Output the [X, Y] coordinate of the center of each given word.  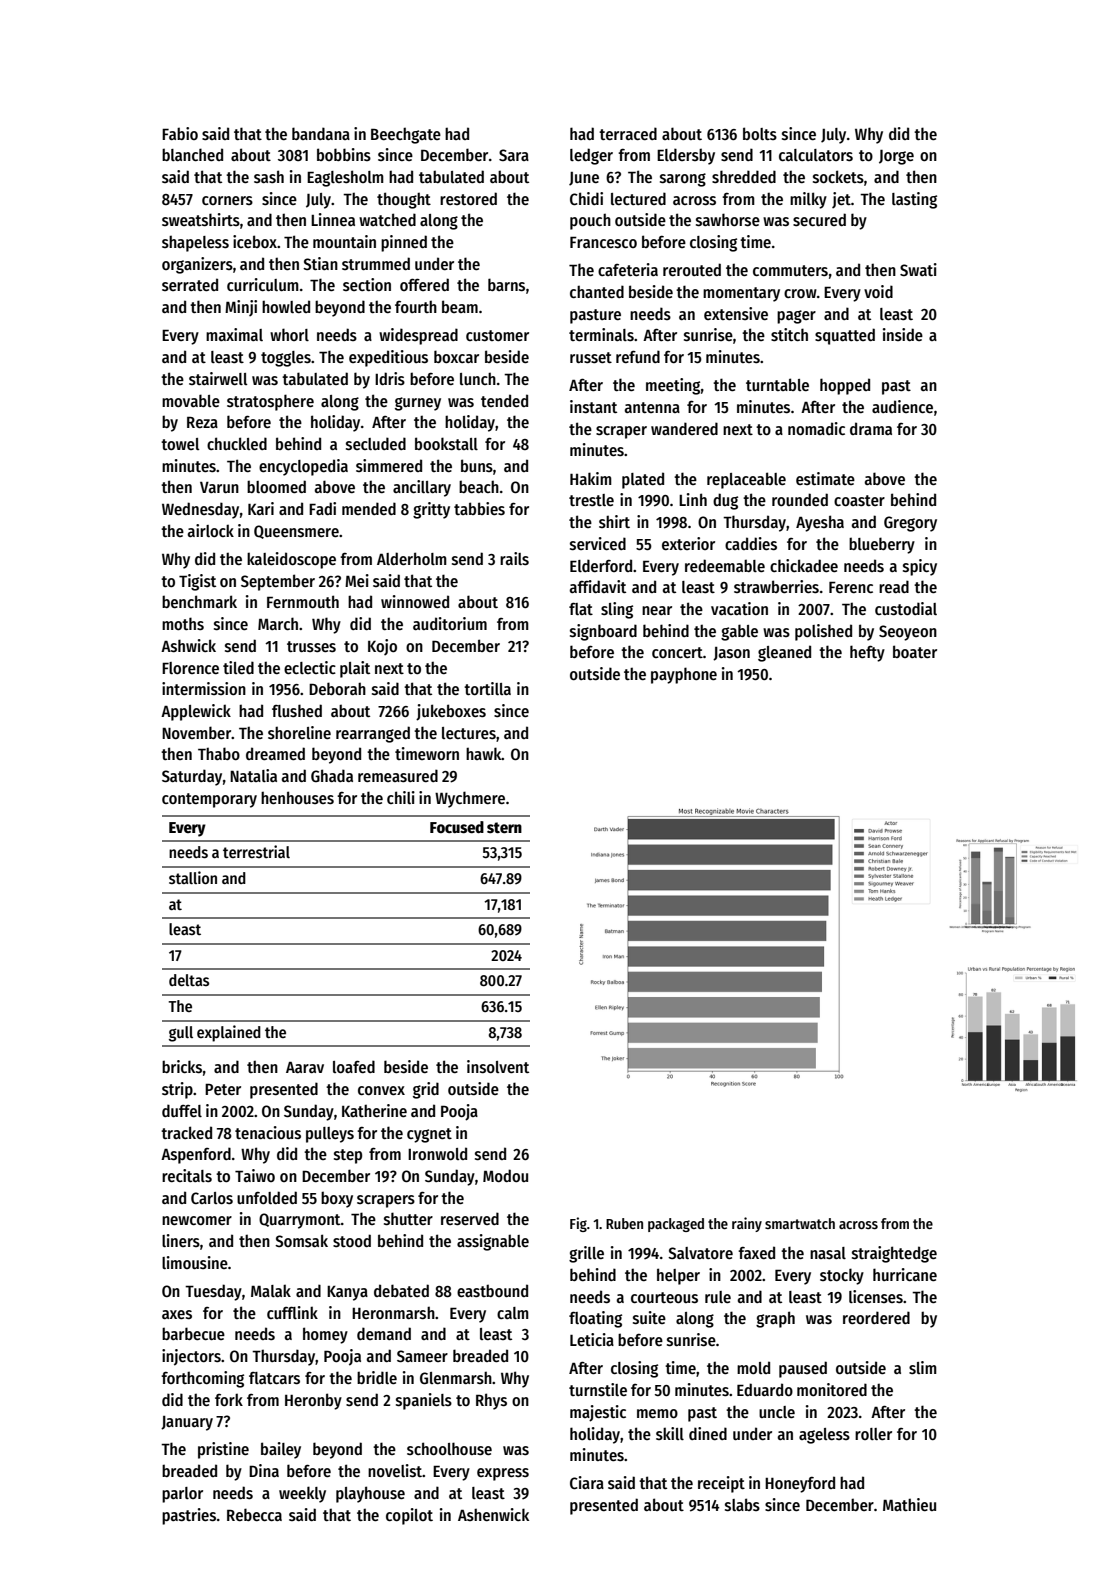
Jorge [896, 157]
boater [915, 651]
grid [426, 1090]
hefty [867, 653]
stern [504, 828]
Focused [457, 827]
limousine [195, 1262]
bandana [321, 133]
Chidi [586, 199]
